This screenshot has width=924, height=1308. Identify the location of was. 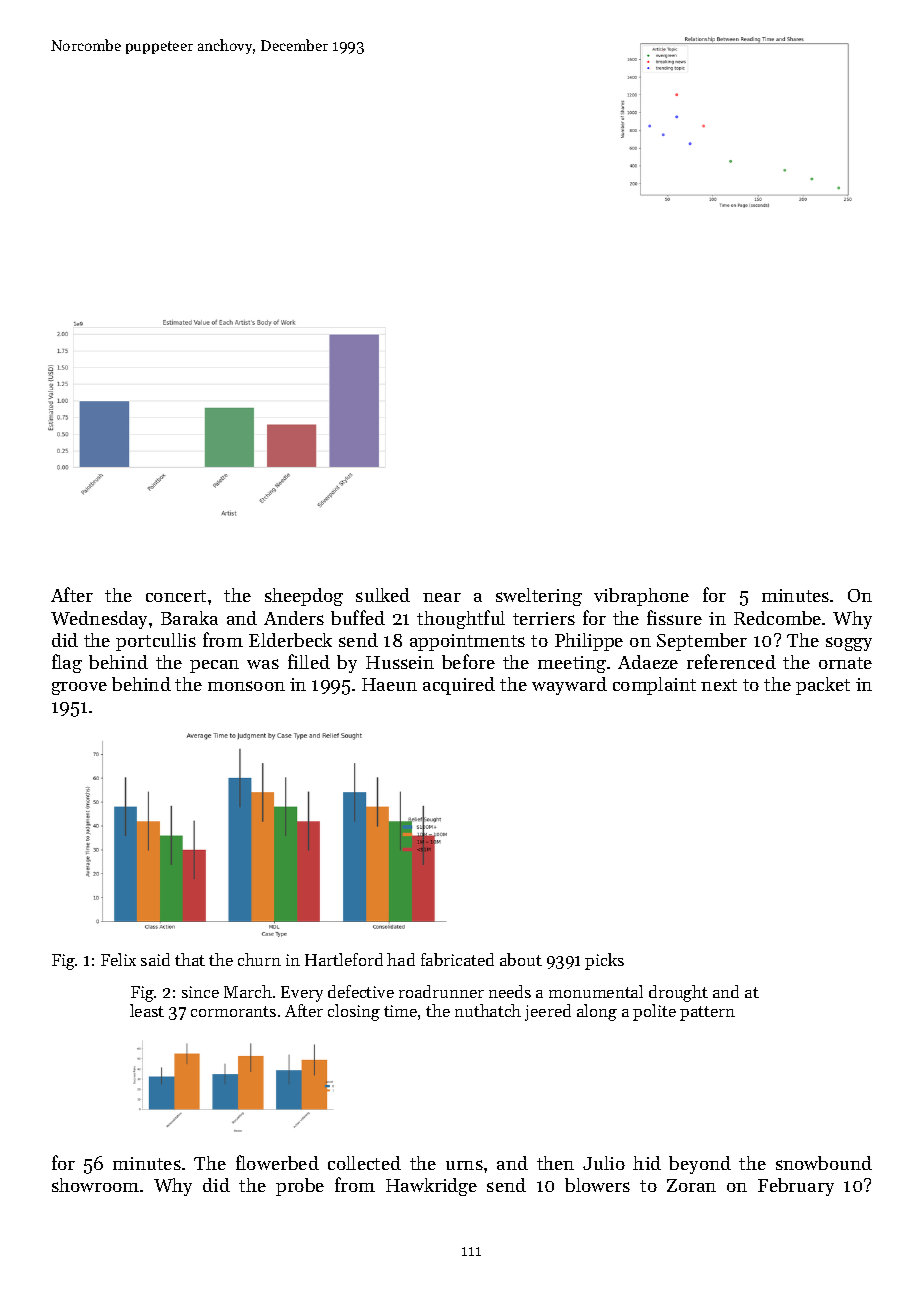
(263, 664).
